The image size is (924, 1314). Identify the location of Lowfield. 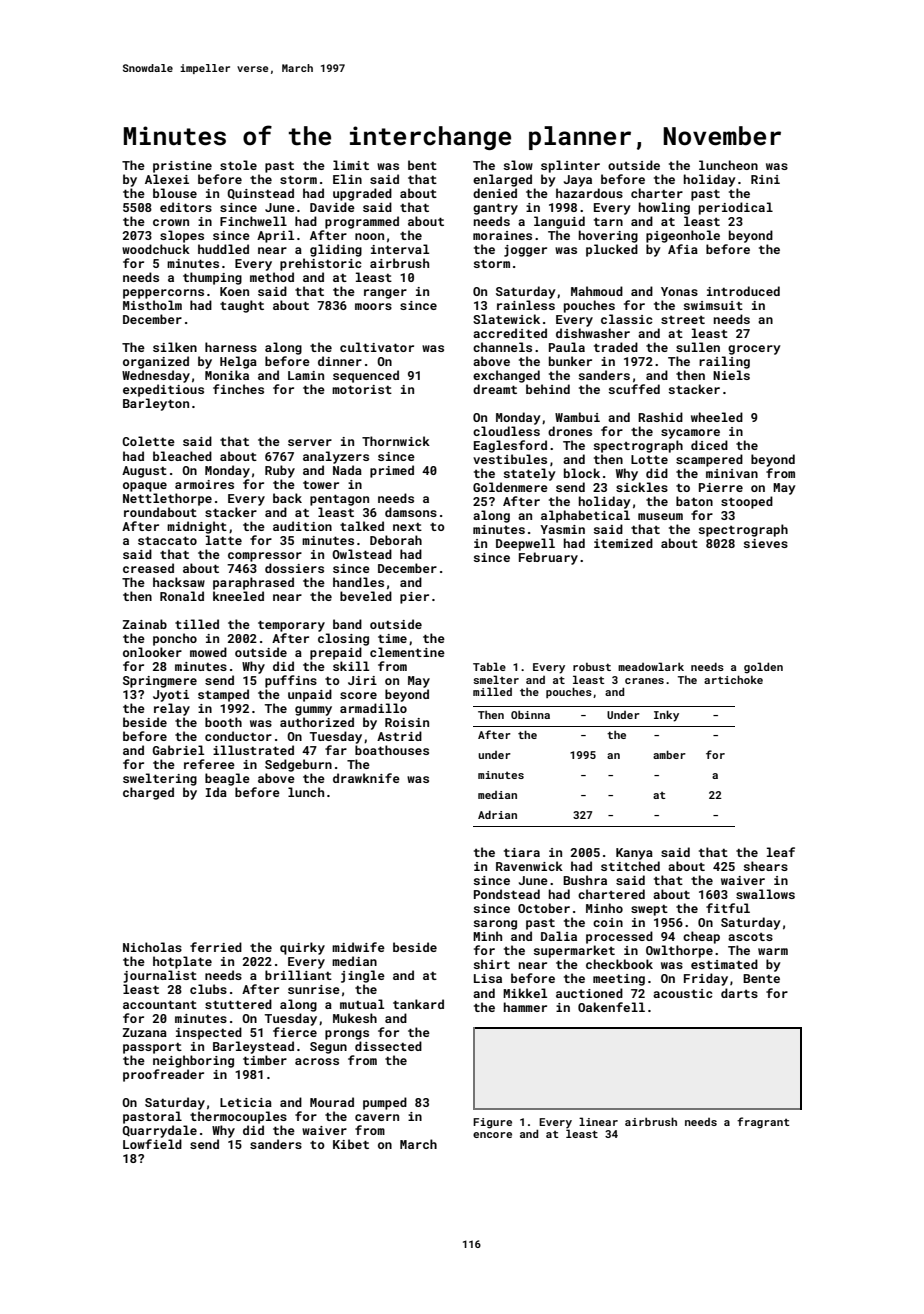
(152, 1144).
